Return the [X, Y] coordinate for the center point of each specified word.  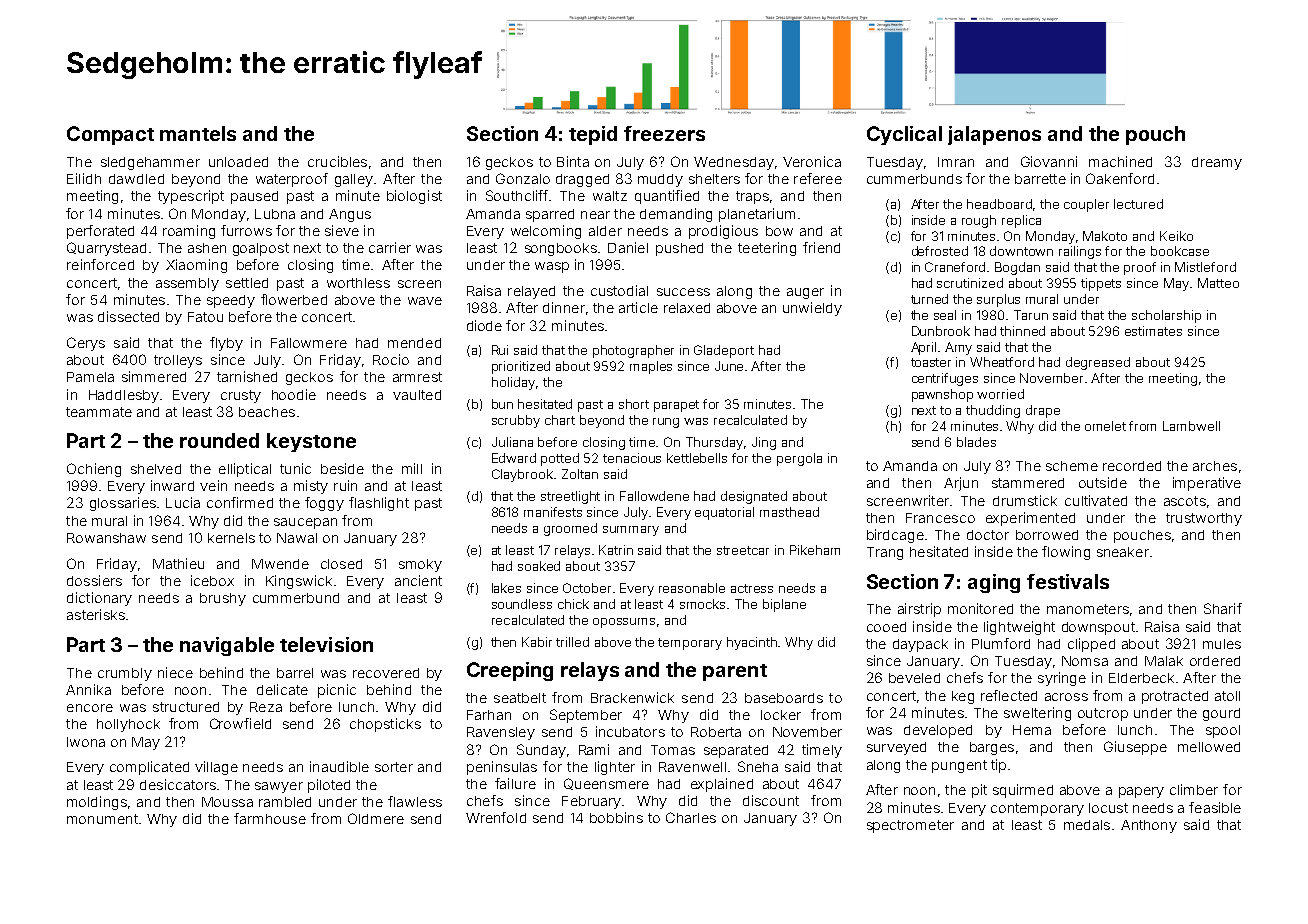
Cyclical [904, 135]
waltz [610, 196]
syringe [1062, 679]
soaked [539, 566]
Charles [691, 817]
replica [1021, 221]
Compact [110, 135]
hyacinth [752, 643]
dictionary [99, 599]
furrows [246, 230]
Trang [885, 553]
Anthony [1149, 826]
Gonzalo [523, 178]
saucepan [305, 523]
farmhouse [270, 818]
